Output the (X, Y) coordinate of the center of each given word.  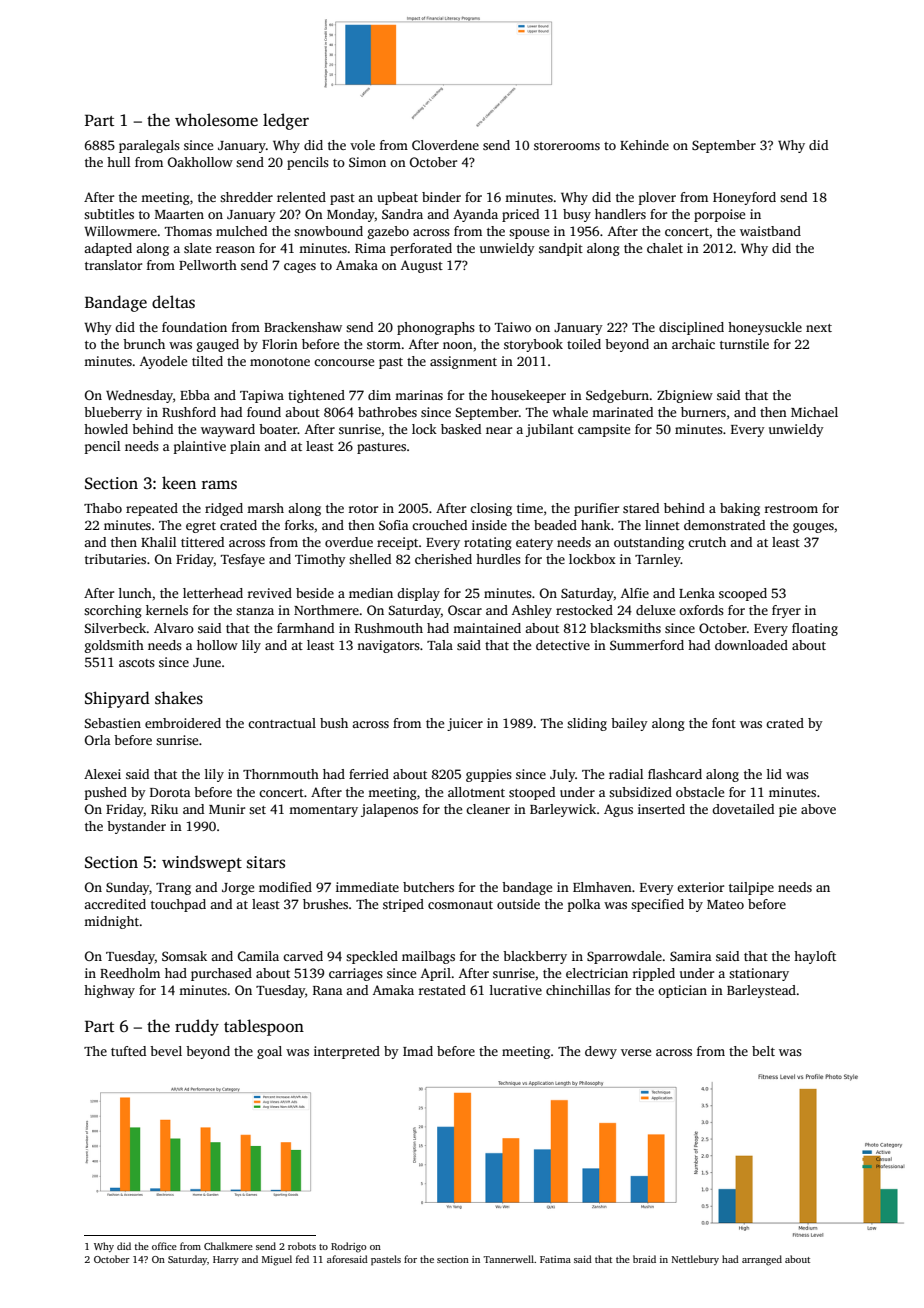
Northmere (326, 610)
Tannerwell (509, 1259)
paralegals (149, 146)
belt (763, 1051)
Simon (367, 162)
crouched (439, 525)
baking (740, 509)
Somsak (184, 956)
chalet (665, 248)
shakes (179, 698)
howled (106, 429)
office (164, 1246)
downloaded (751, 645)
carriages (356, 974)
